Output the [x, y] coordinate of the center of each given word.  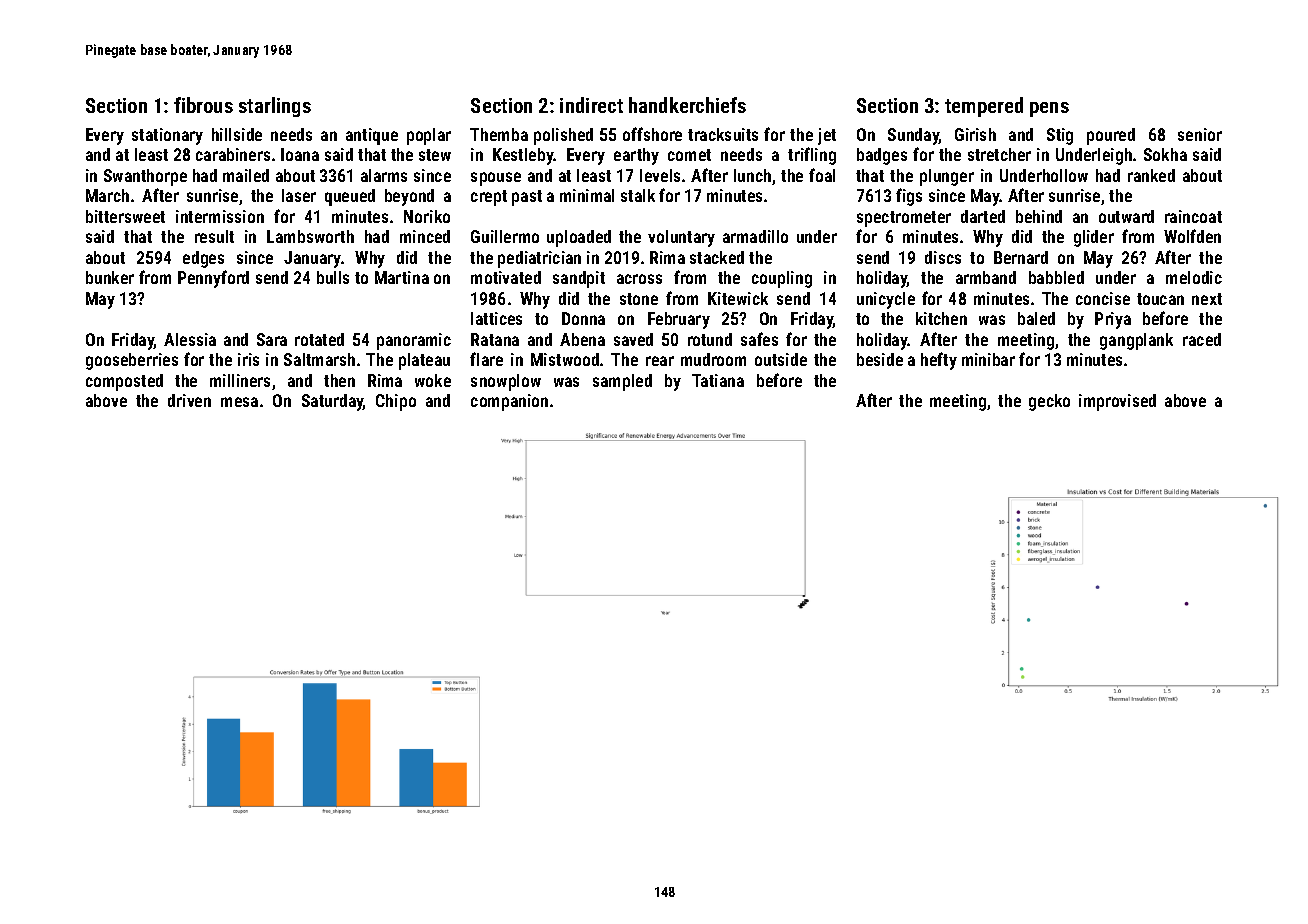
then [339, 380]
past [527, 198]
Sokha [1165, 154]
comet [689, 155]
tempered [984, 107]
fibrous [203, 105]
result [214, 236]
